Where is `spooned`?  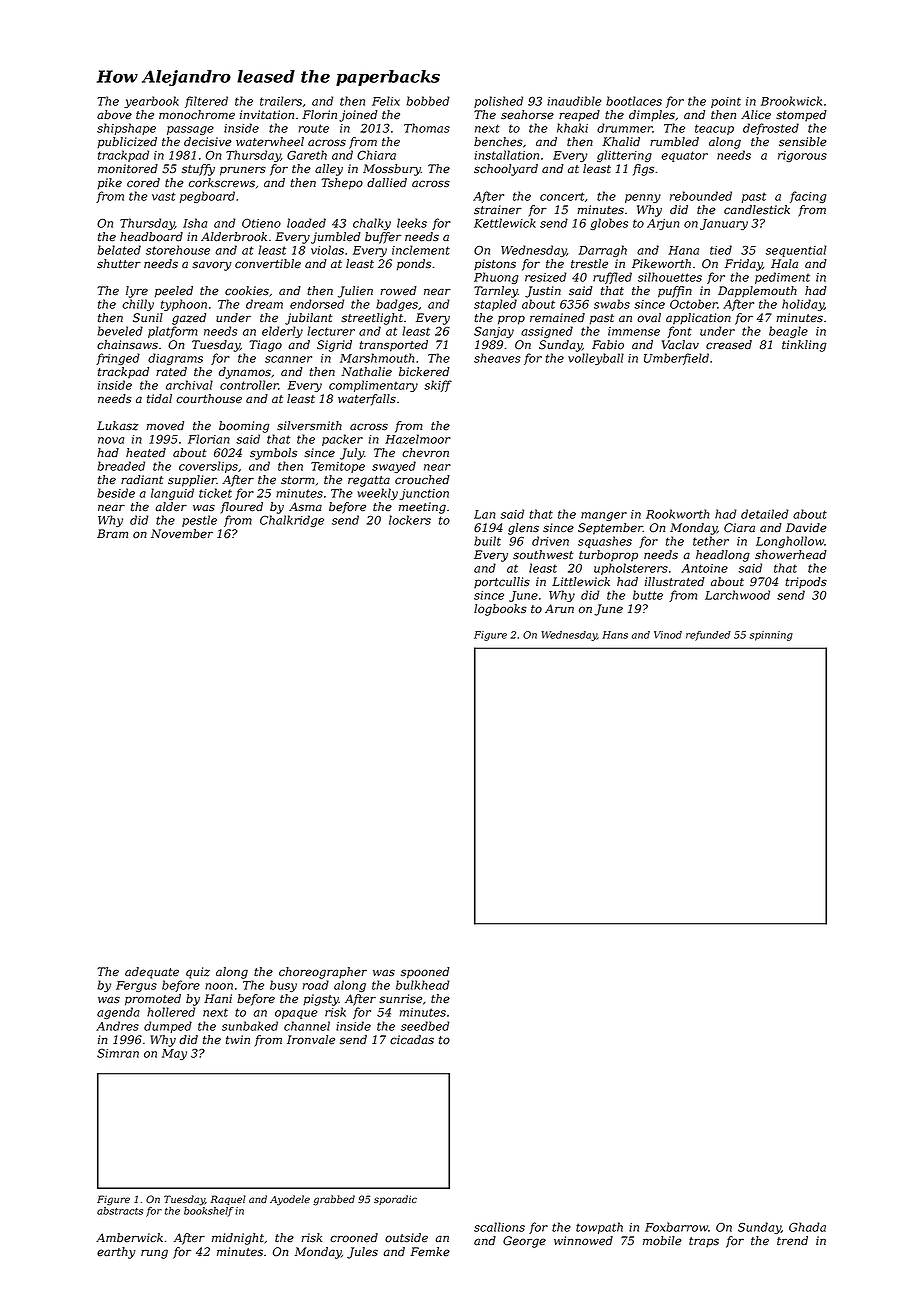 spooned is located at coordinates (425, 973).
